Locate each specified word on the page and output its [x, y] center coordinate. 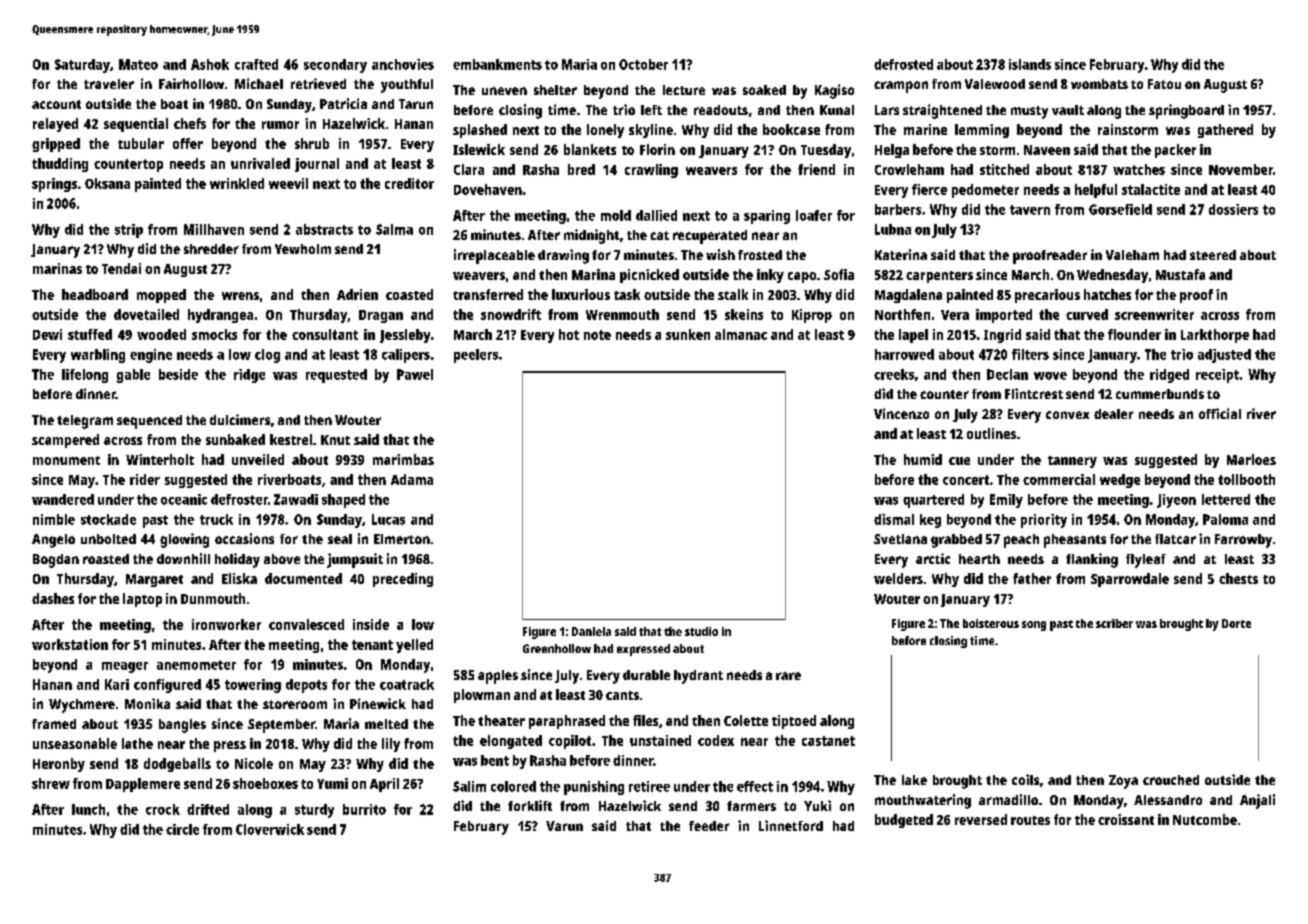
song [1034, 626]
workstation [70, 644]
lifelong [85, 376]
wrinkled [237, 183]
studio [701, 631]
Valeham [1132, 255]
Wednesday [1112, 276]
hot [569, 334]
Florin [657, 149]
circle [182, 829]
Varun [564, 826]
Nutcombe [1205, 819]
